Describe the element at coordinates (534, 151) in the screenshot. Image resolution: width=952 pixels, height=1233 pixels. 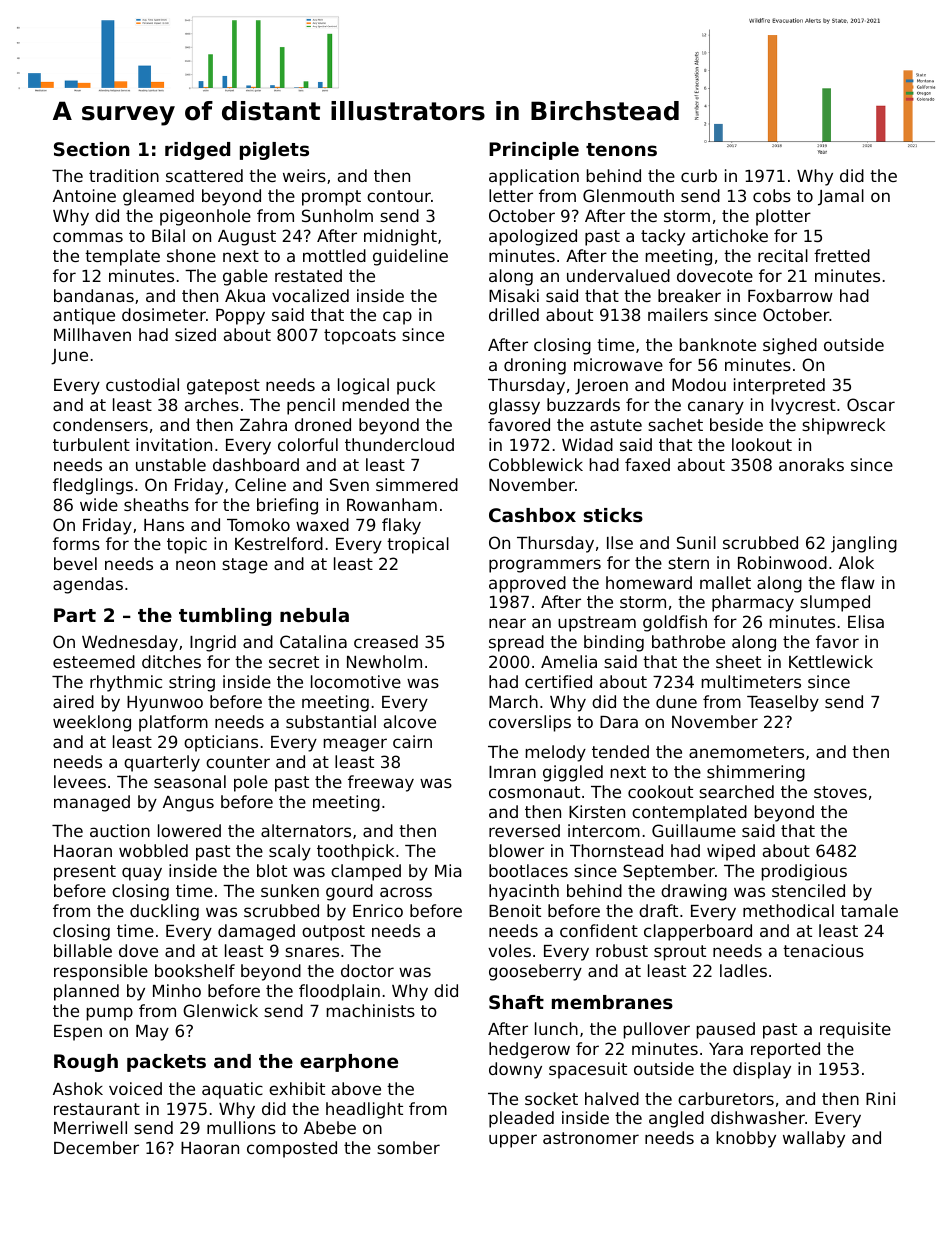
I see `Principle` at that location.
